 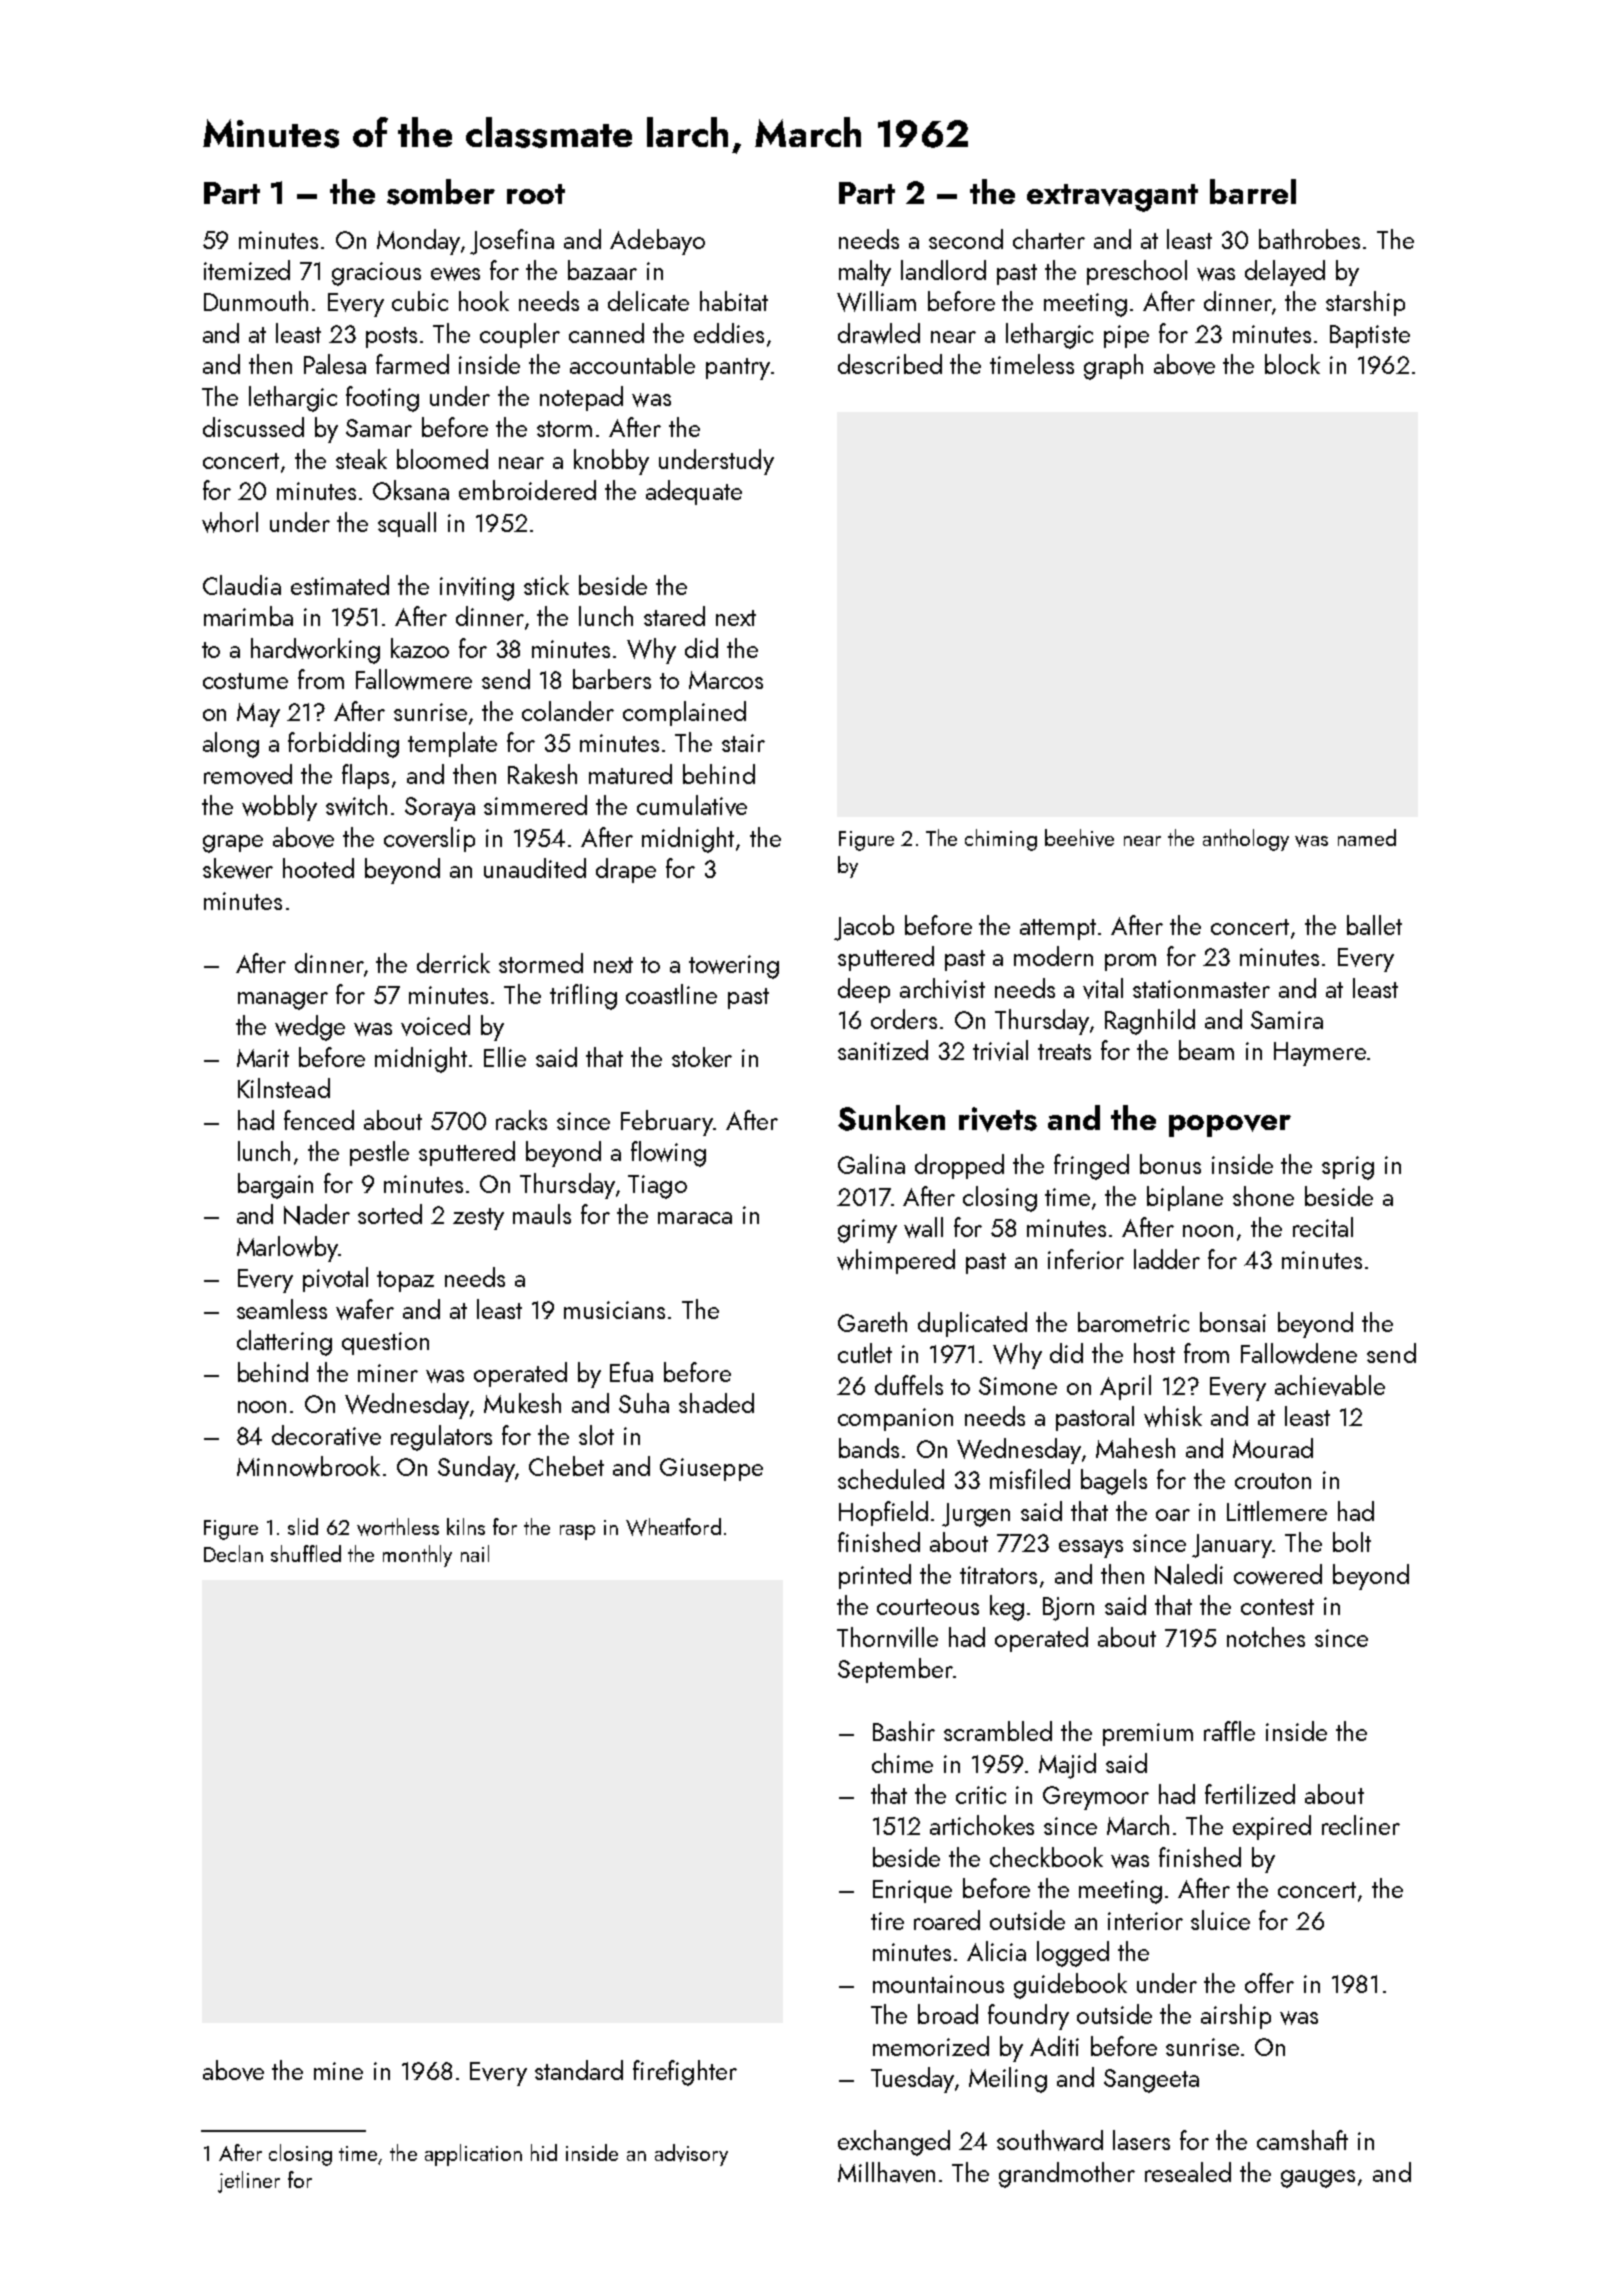 I want to click on marimba, so click(x=248, y=616).
